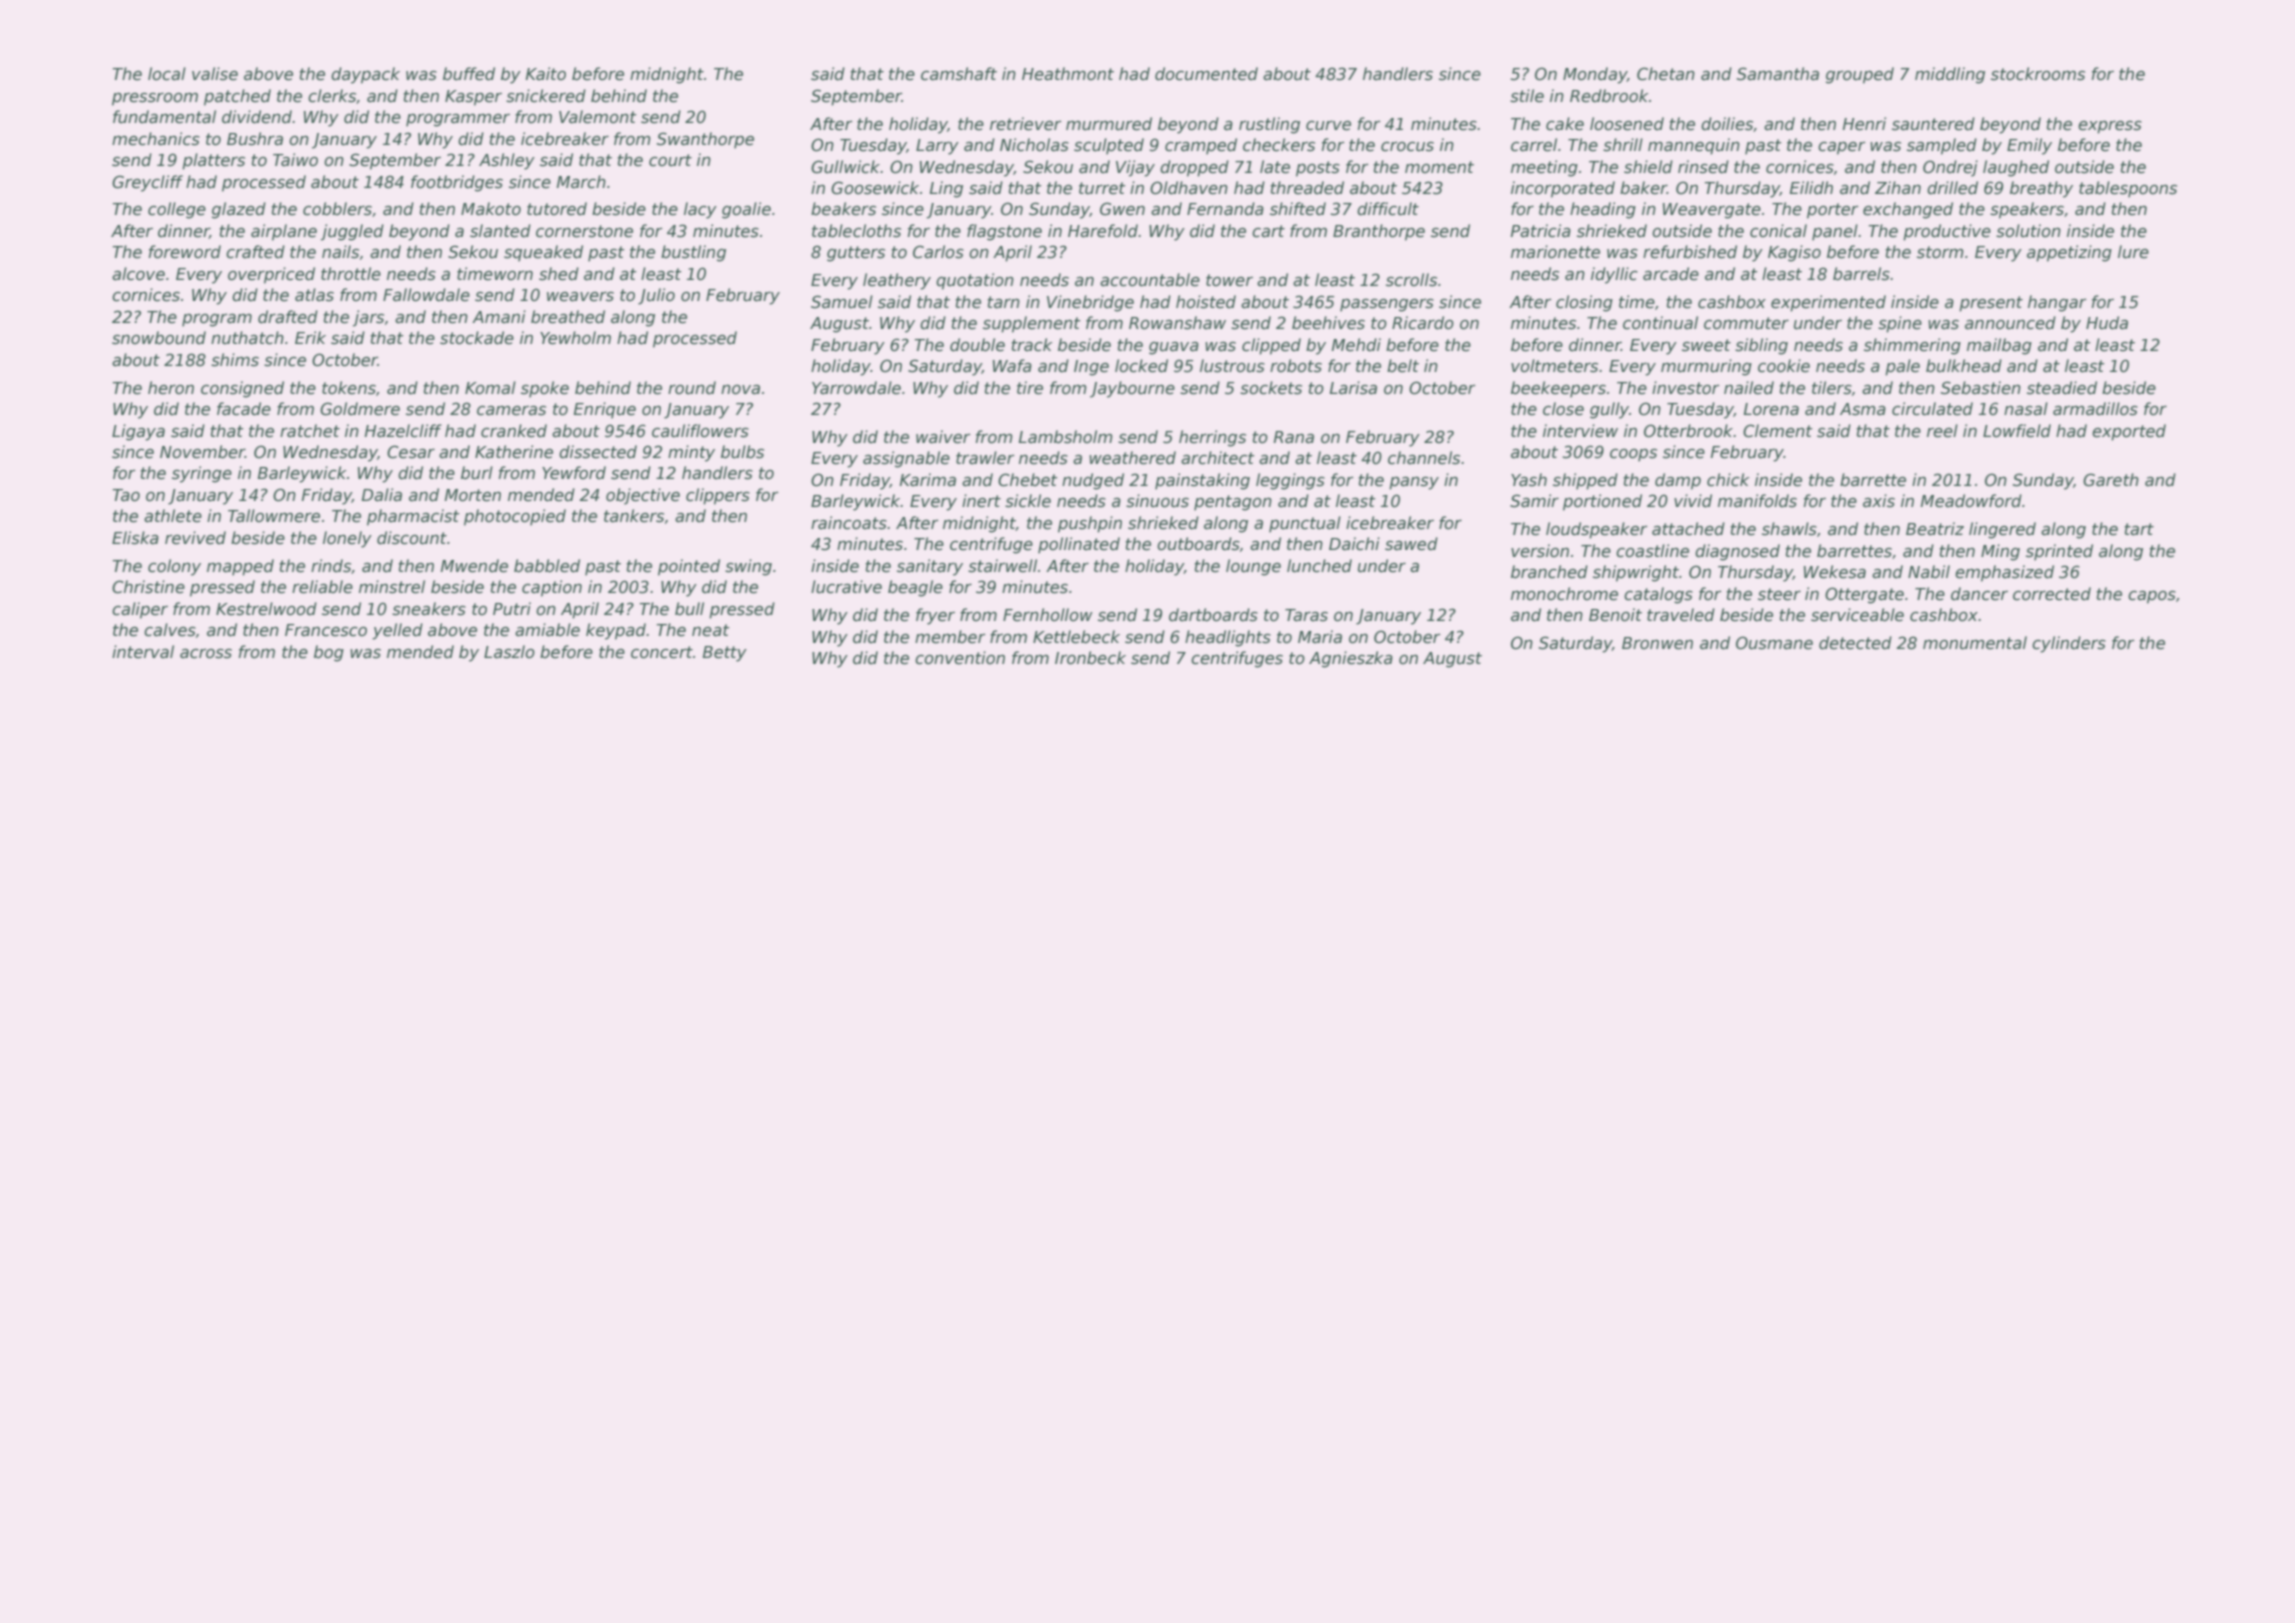  I want to click on present, so click(1991, 304).
